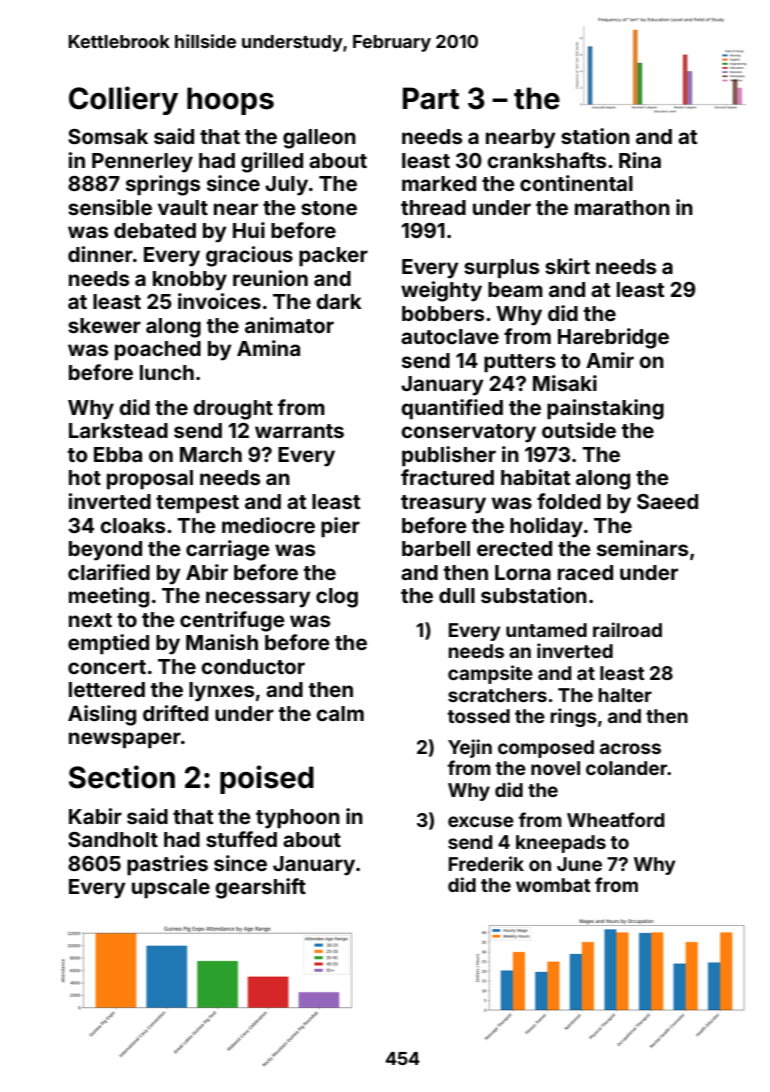 This image has width=770, height=1092. What do you see at coordinates (219, 301) in the image?
I see `invoices` at bounding box center [219, 301].
